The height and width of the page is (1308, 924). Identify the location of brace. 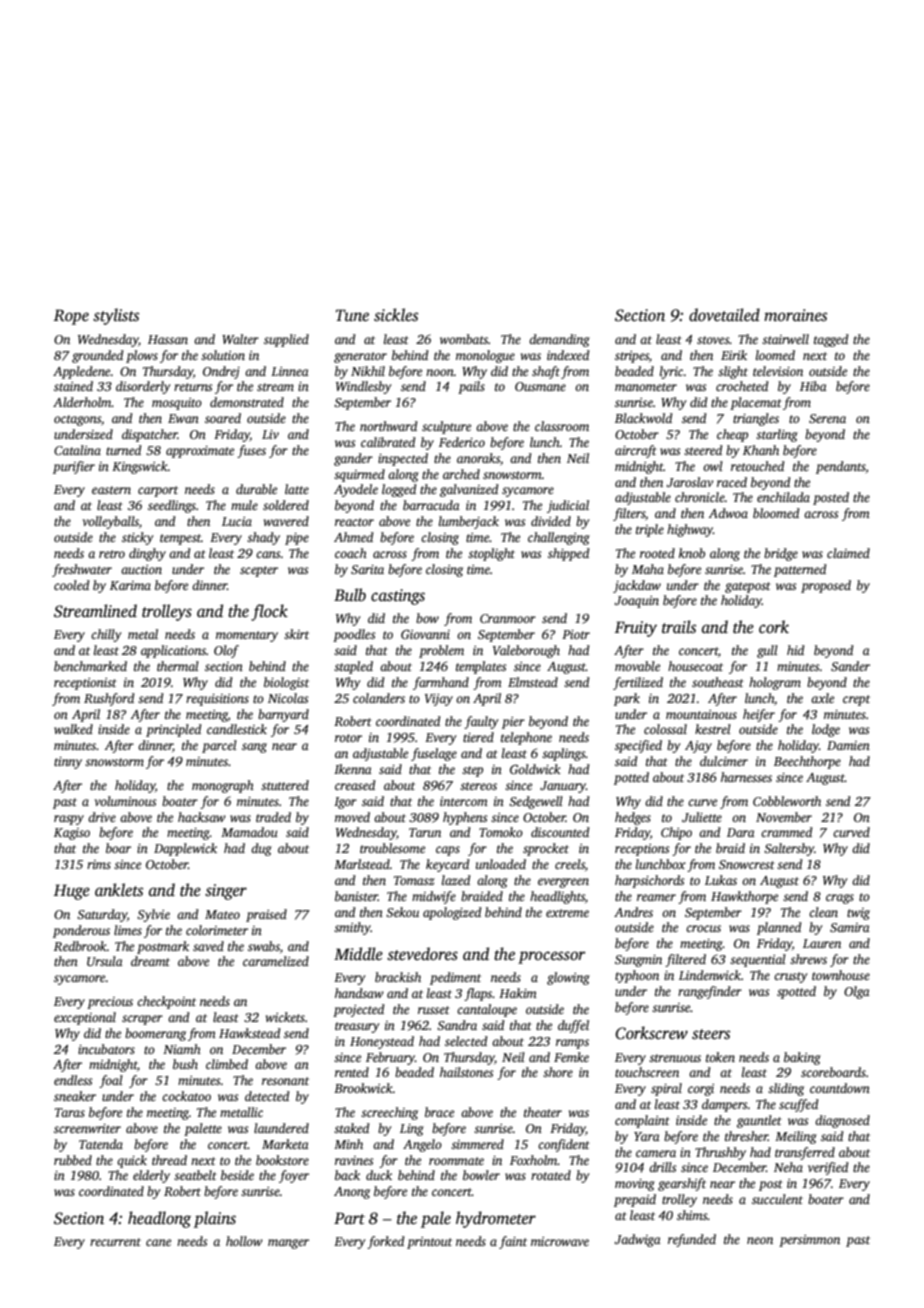
(439, 1112).
